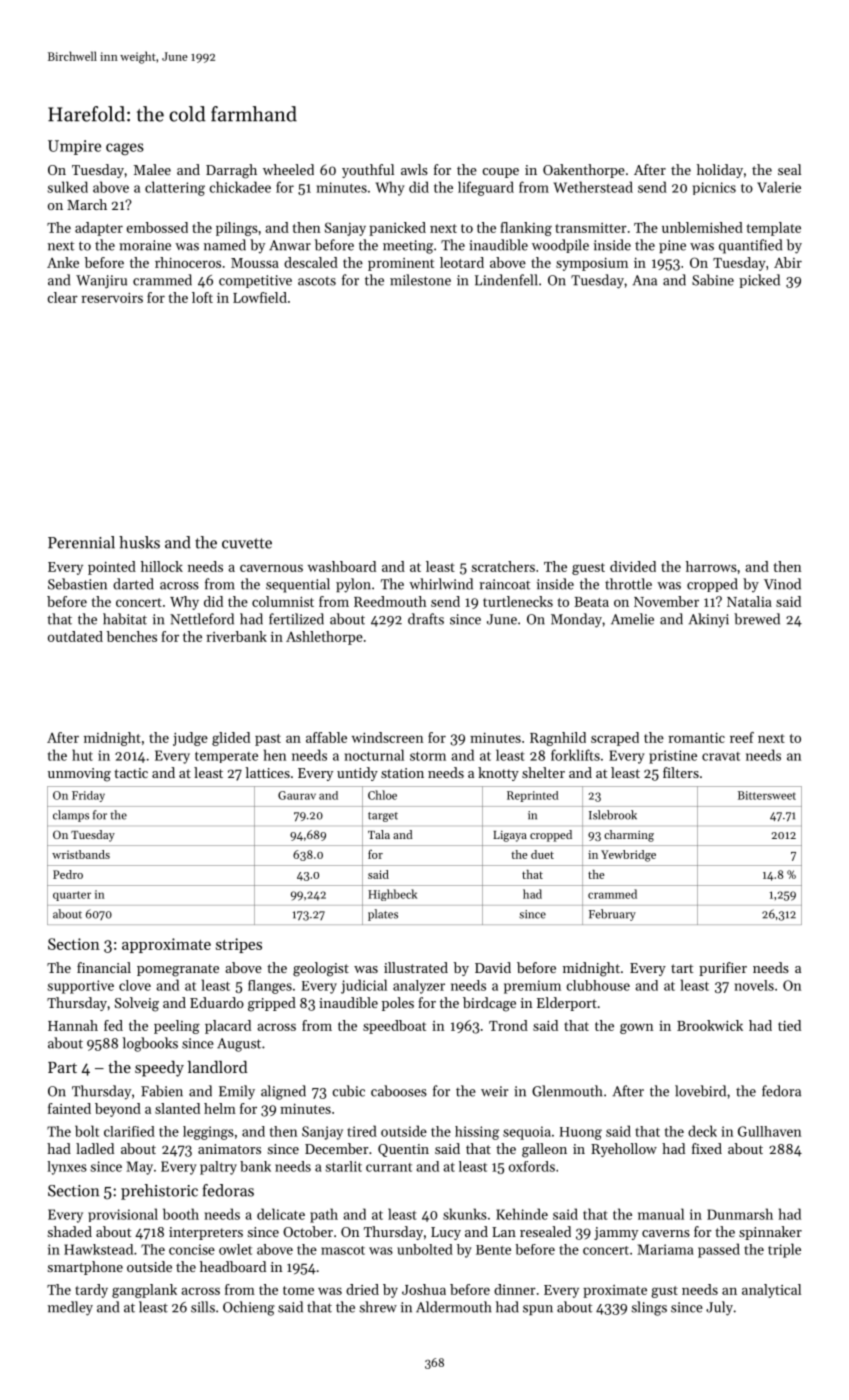  I want to click on Ragnhild, so click(558, 739).
